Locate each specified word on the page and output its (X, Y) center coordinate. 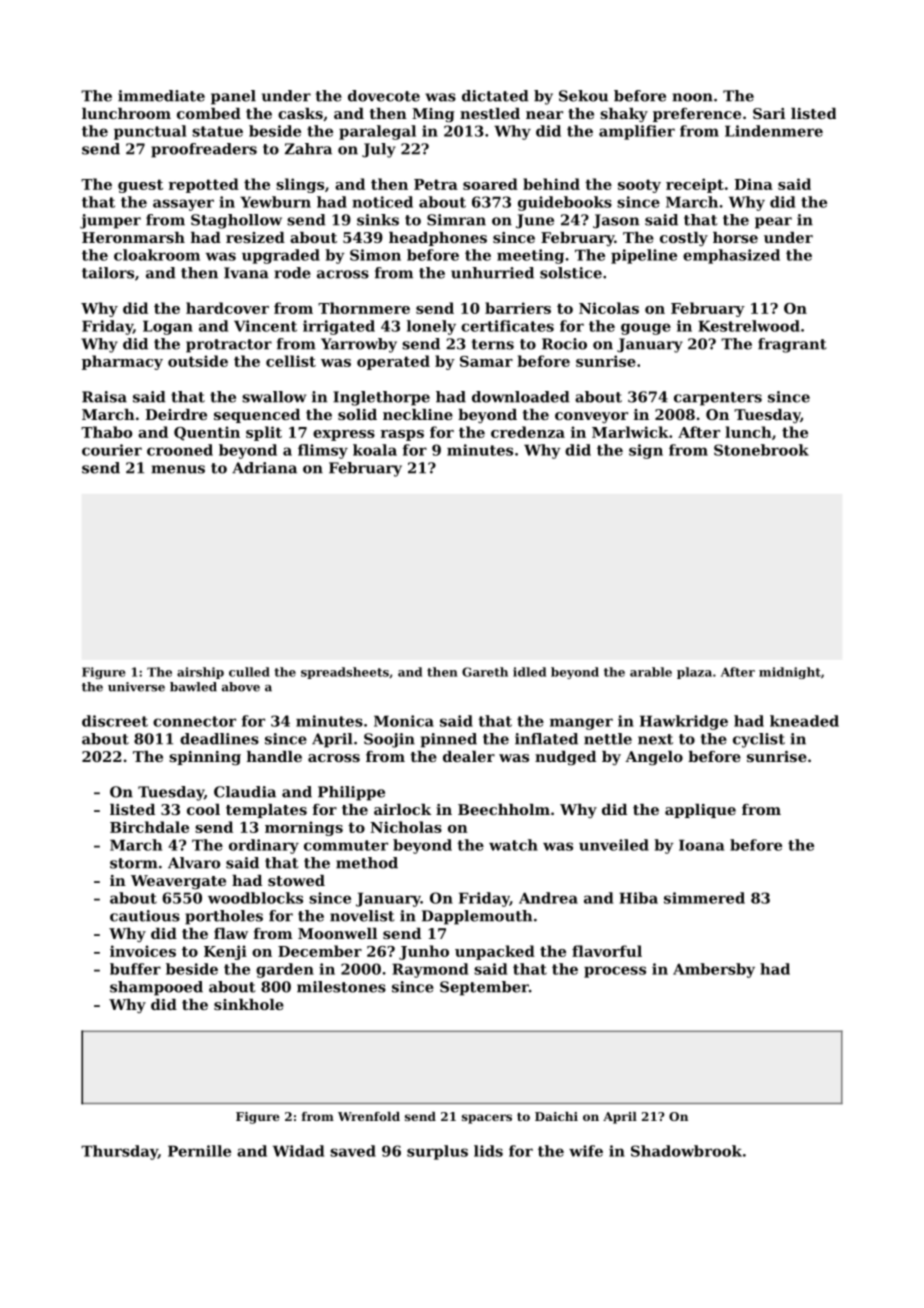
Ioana (701, 845)
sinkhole (249, 1004)
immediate (161, 96)
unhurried (492, 273)
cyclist (759, 740)
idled (529, 672)
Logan (168, 327)
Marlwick (630, 432)
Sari (769, 113)
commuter (346, 845)
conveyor (591, 417)
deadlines (219, 739)
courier (112, 450)
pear (773, 223)
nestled (490, 113)
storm (134, 863)
